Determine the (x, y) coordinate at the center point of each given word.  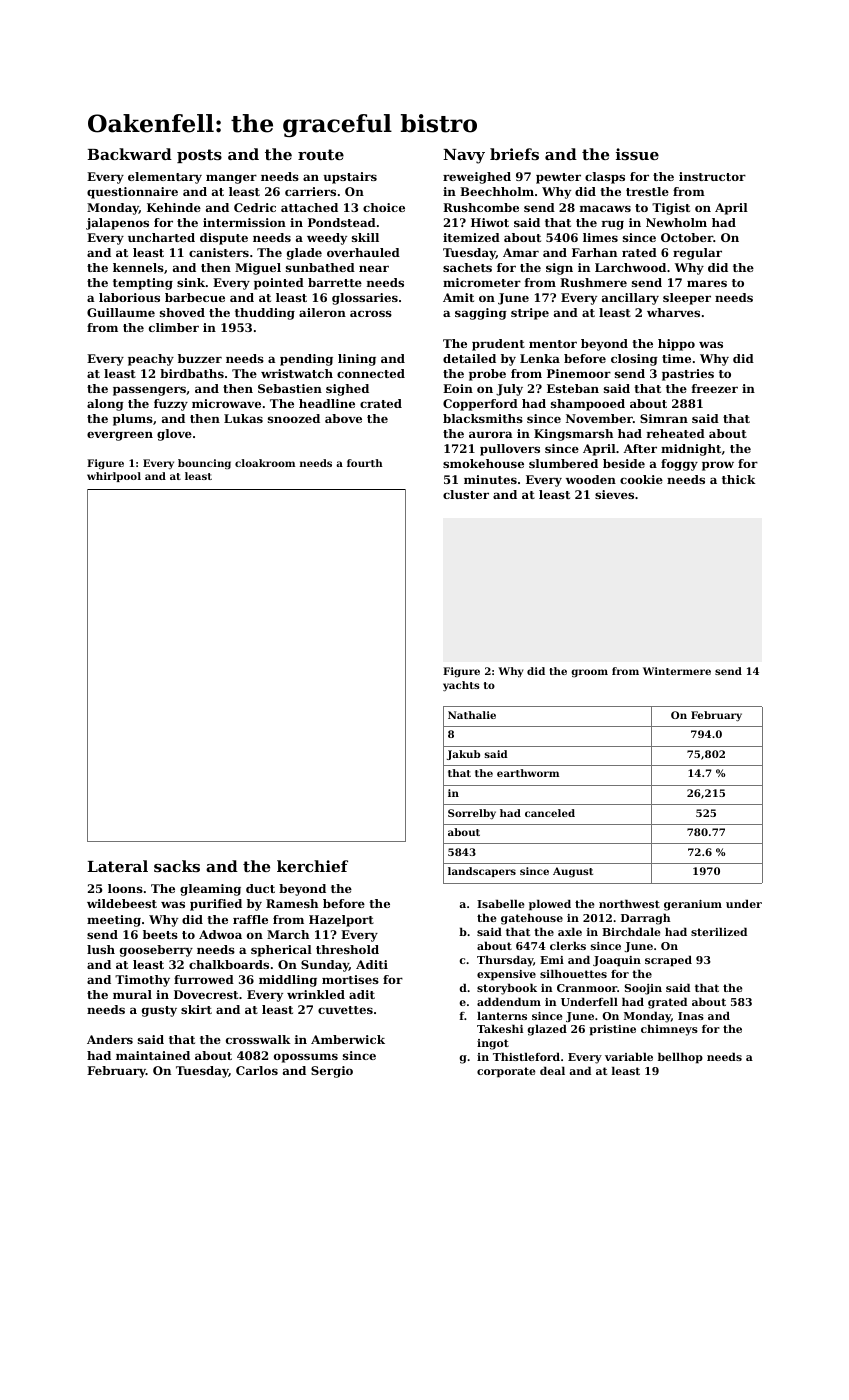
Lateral (117, 866)
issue (637, 154)
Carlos (257, 1070)
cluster (466, 494)
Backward (129, 154)
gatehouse (532, 919)
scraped (668, 961)
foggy (679, 465)
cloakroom (265, 463)
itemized (471, 237)
